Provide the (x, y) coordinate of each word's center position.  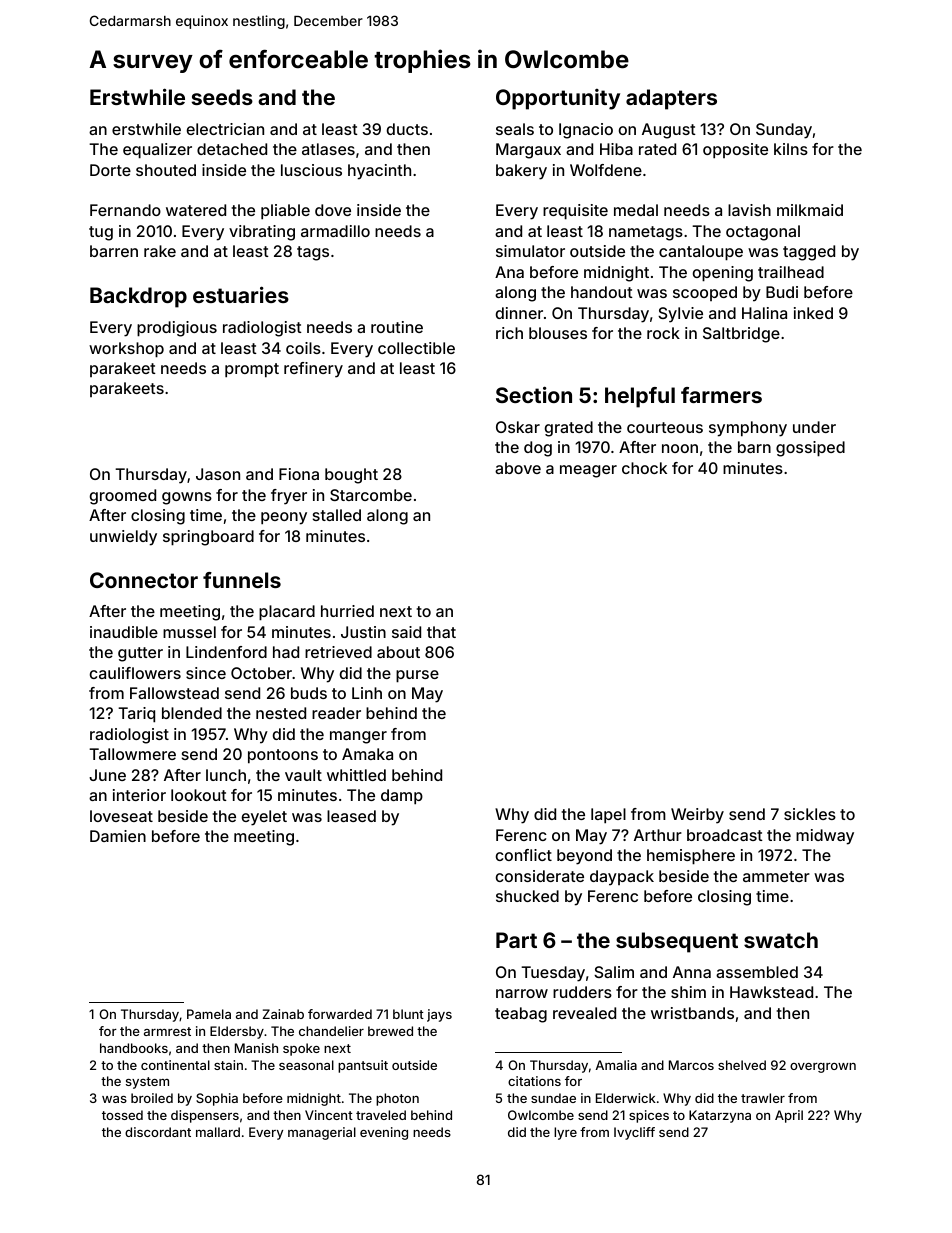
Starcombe (371, 495)
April (789, 1116)
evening (384, 1133)
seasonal (306, 1065)
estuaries (241, 294)
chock (644, 468)
